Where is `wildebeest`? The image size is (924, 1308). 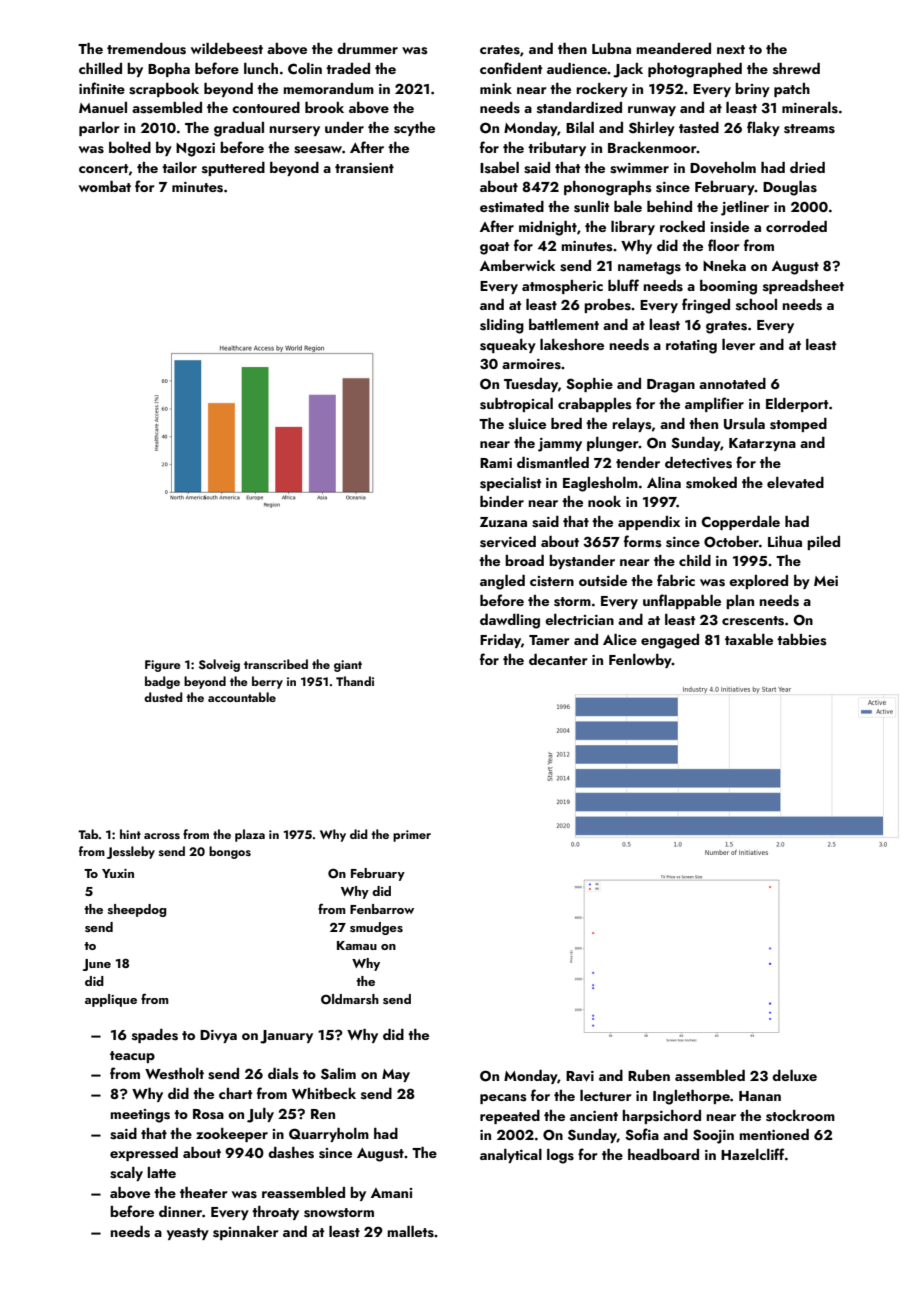
wildebeest is located at coordinates (227, 49).
